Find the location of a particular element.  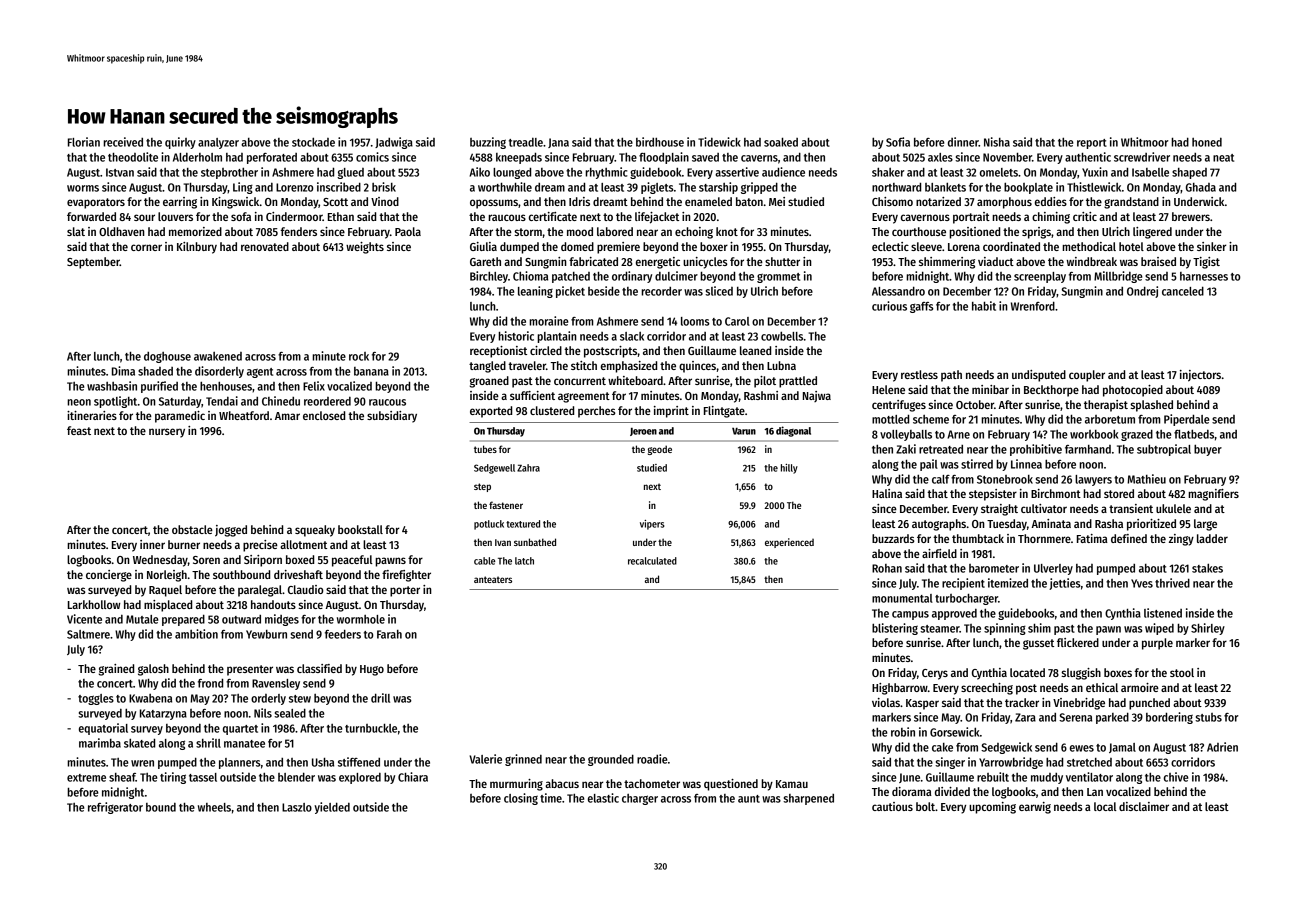

burner is located at coordinates (184, 544).
